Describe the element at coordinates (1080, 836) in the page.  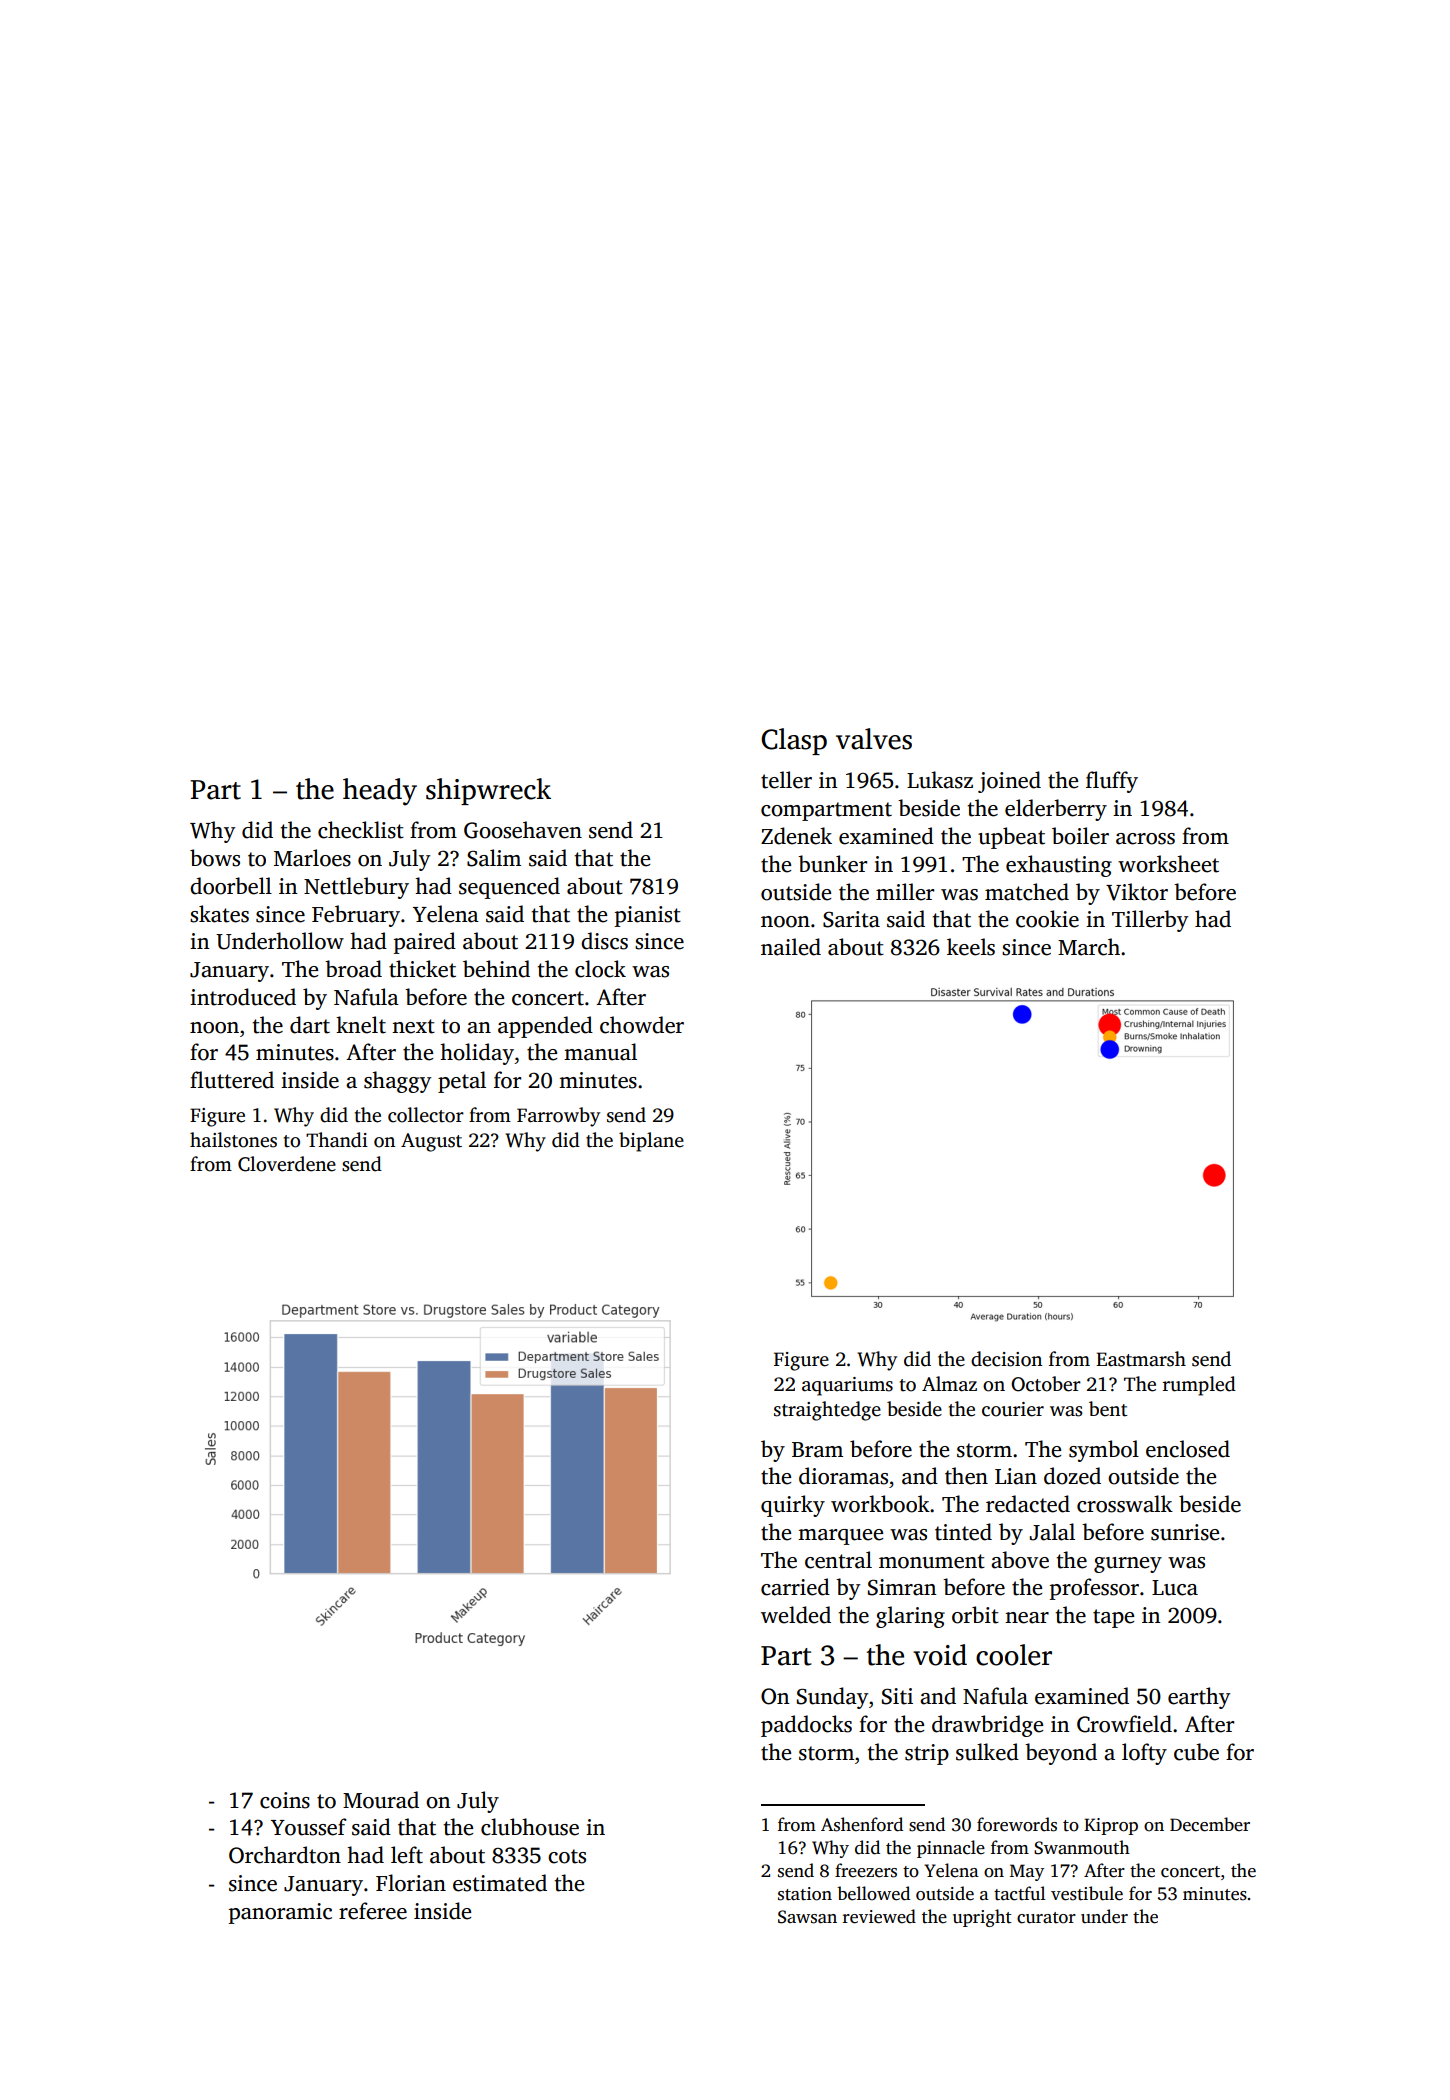
I see `boiler` at that location.
